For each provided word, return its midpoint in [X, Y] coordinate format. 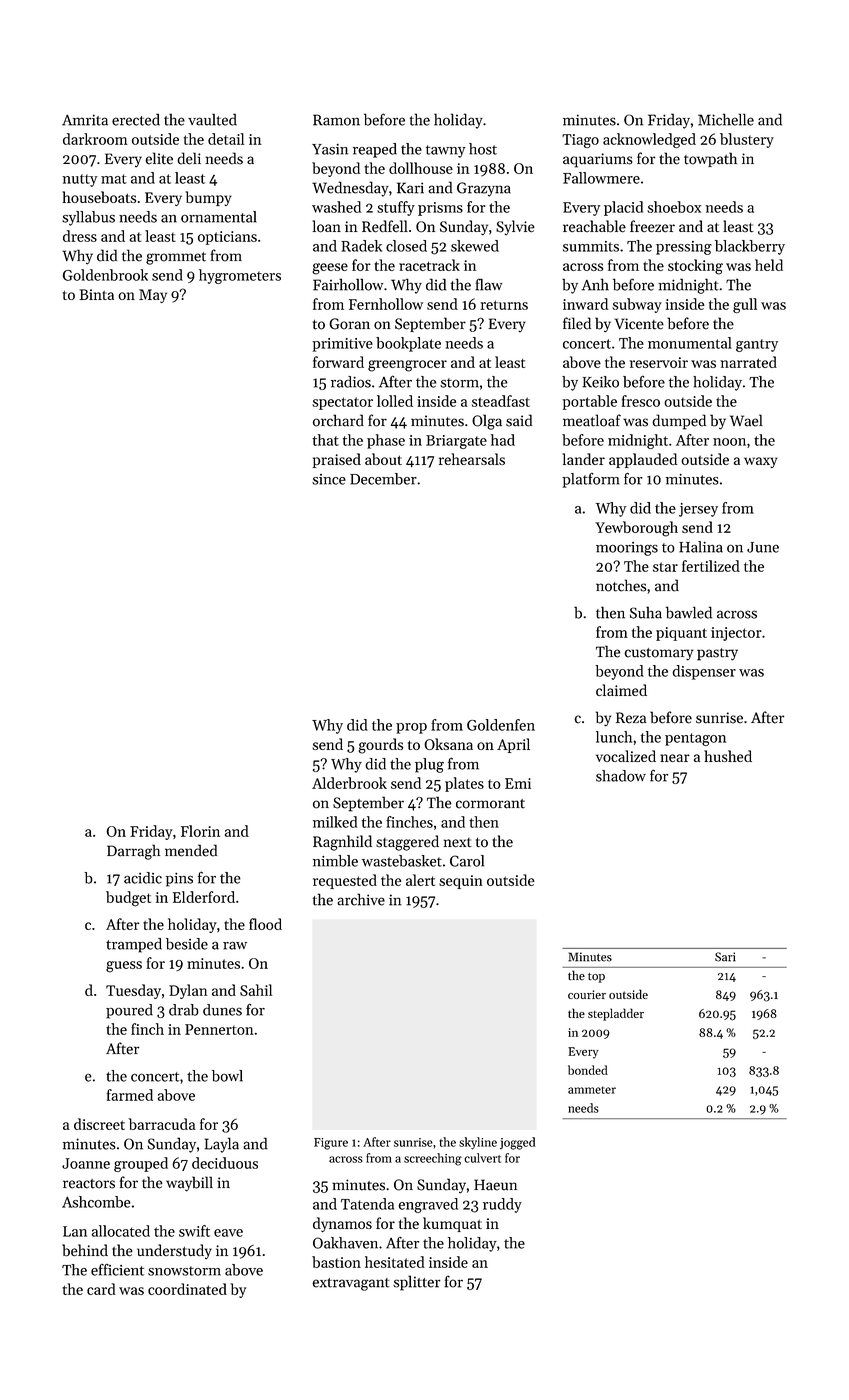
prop [411, 728]
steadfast [501, 401]
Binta [96, 294]
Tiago [580, 141]
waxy [760, 462]
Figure [331, 1144]
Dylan [188, 991]
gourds [381, 746]
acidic [143, 878]
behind [85, 1250]
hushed [728, 756]
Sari [725, 957]
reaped [375, 150]
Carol [467, 861]
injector [736, 634]
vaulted [212, 119]
